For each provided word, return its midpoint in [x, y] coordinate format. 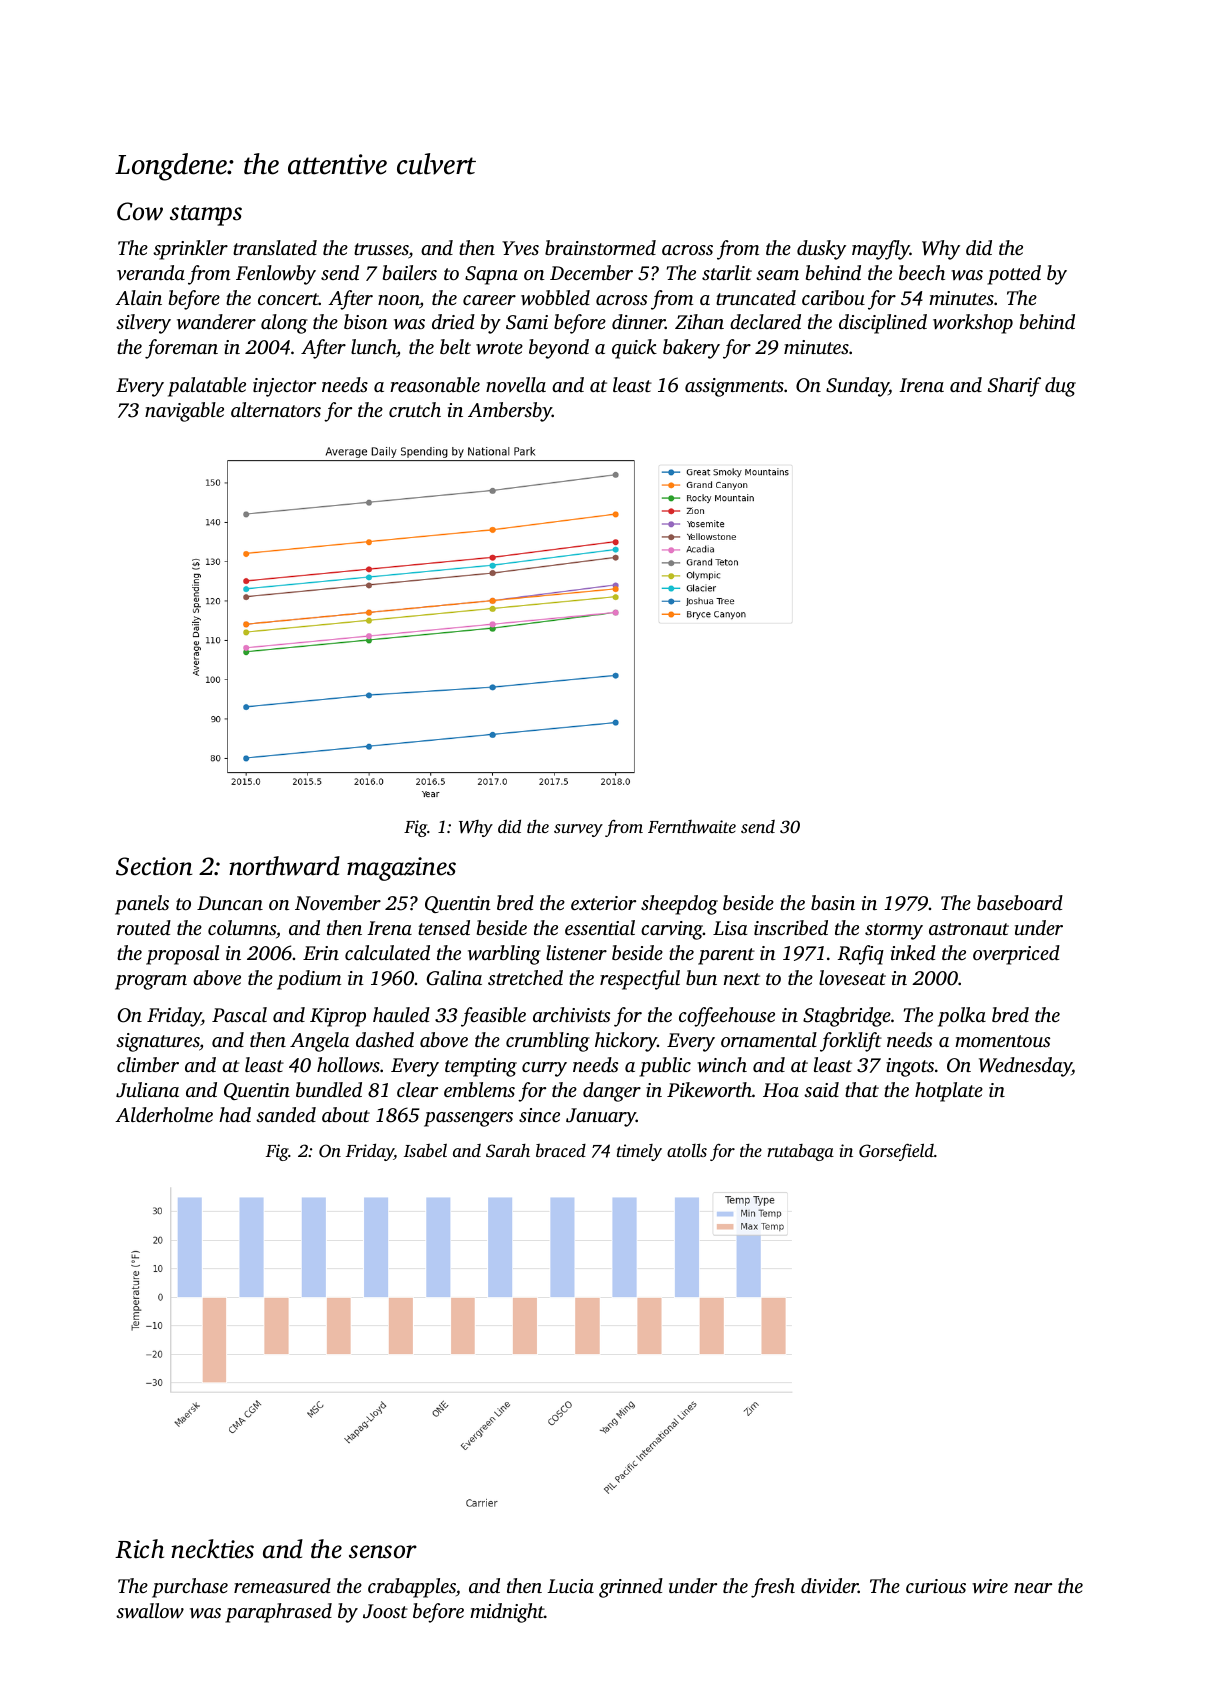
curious [936, 1586]
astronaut [969, 929]
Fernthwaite [692, 826]
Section [154, 866]
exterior [603, 903]
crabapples [412, 1588]
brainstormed [600, 247]
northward [284, 866]
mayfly [881, 250]
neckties [212, 1549]
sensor [383, 1552]
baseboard [1020, 902]
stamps [206, 215]
